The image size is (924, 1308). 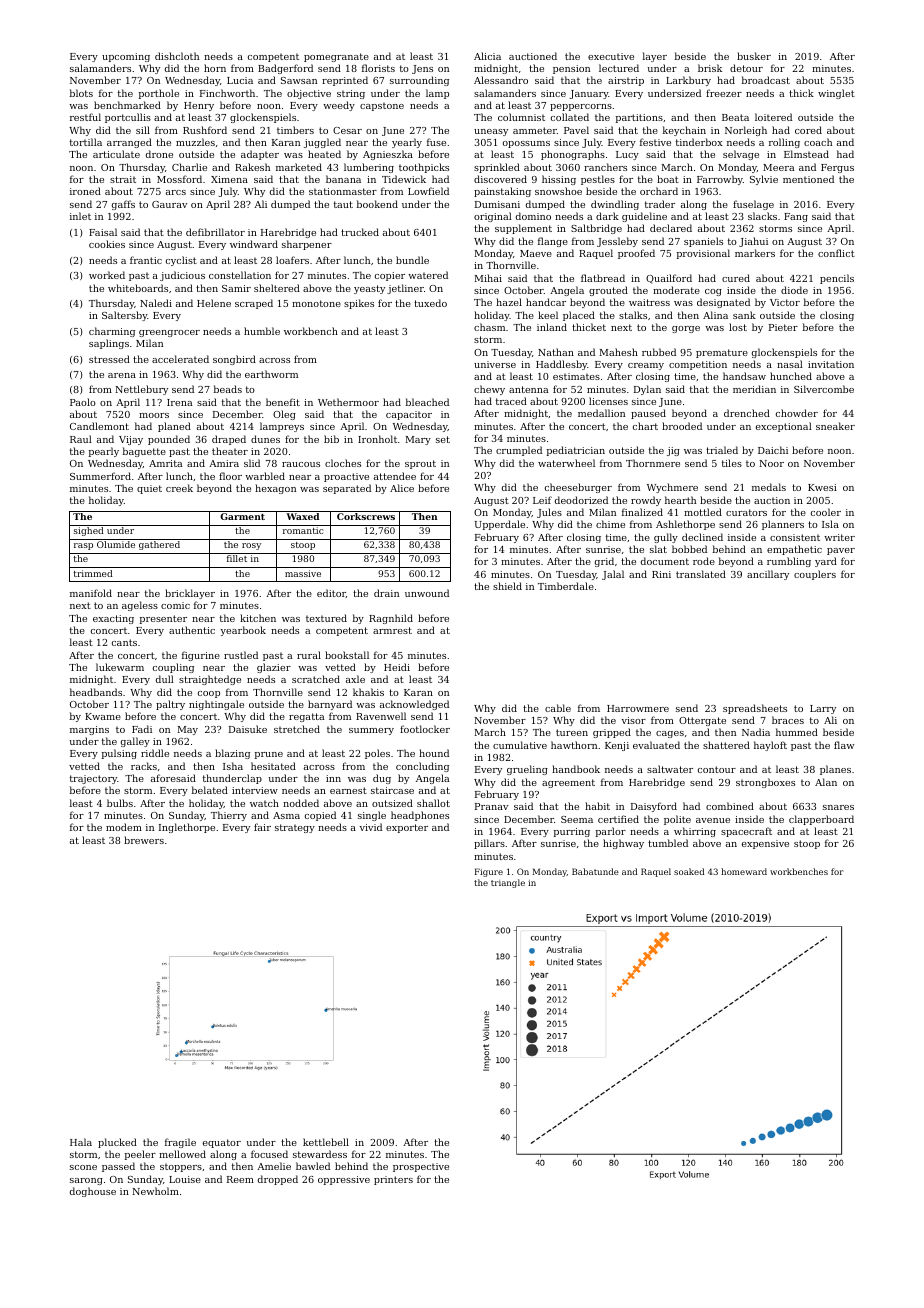 What do you see at coordinates (420, 464) in the screenshot?
I see `sprout` at bounding box center [420, 464].
